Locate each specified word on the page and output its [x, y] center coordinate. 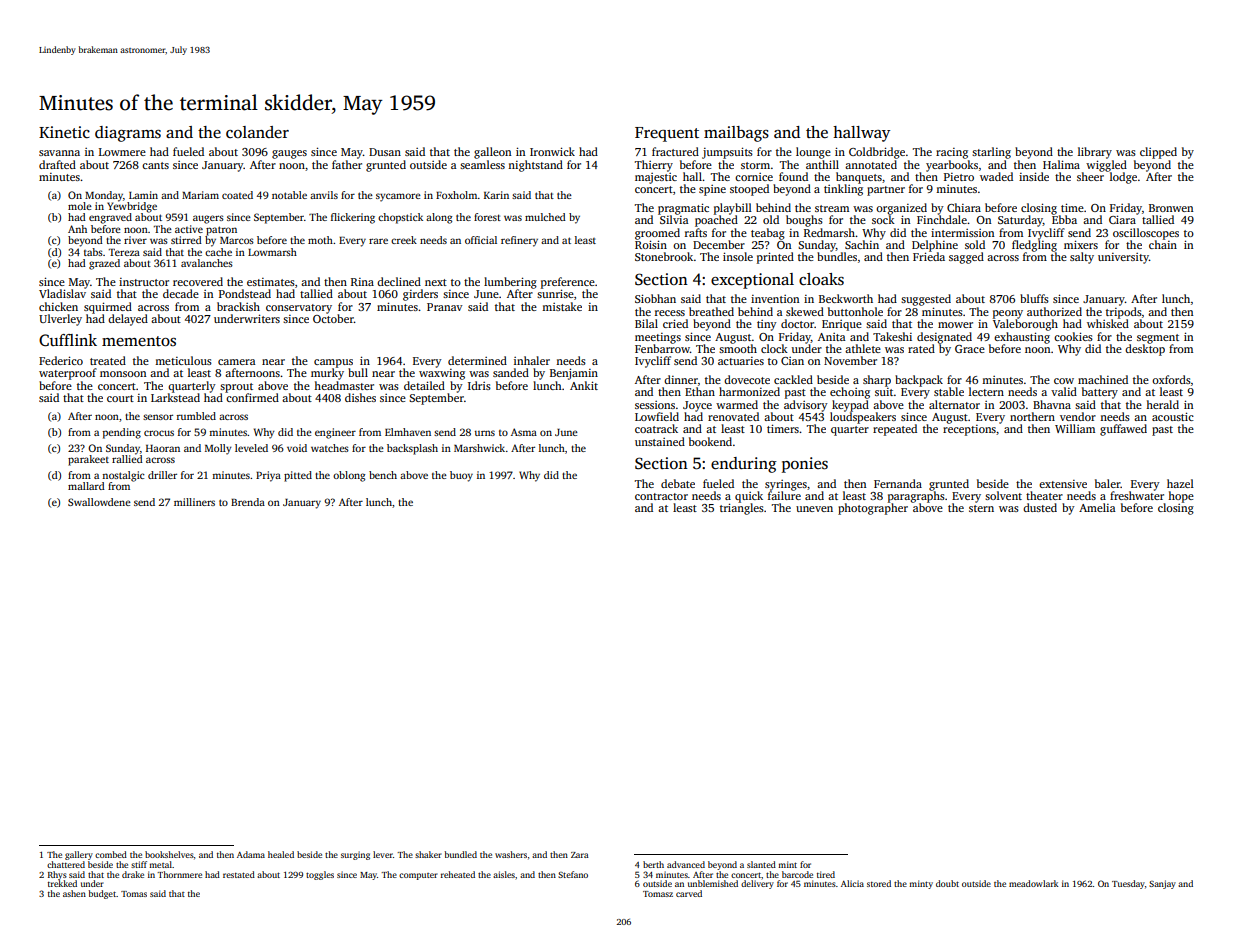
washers [511, 854]
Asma [524, 432]
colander [257, 132]
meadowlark [1033, 883]
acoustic [1173, 416]
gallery [79, 855]
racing [952, 153]
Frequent [667, 134]
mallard [86, 486]
